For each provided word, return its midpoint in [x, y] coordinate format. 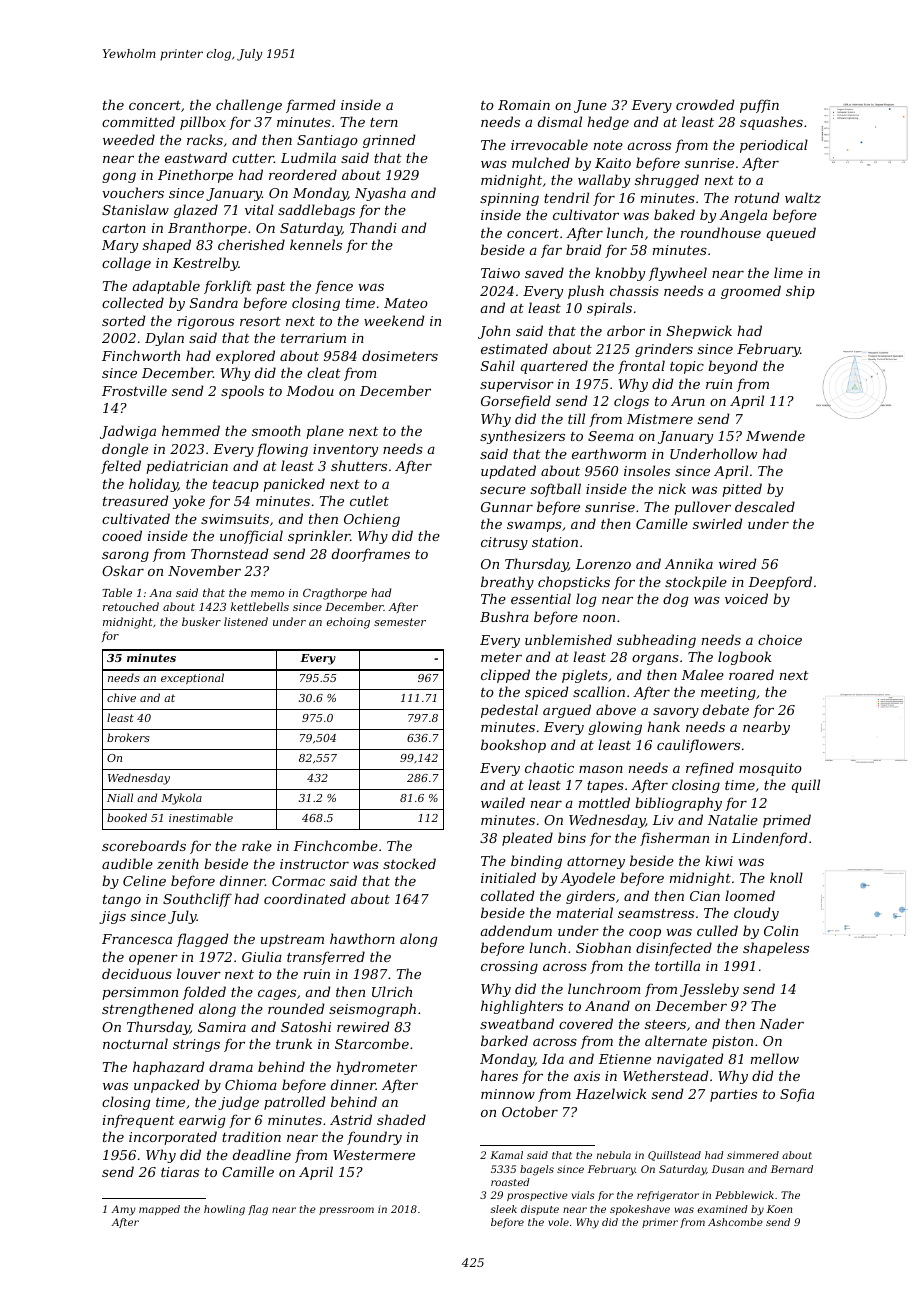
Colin [781, 930]
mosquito [770, 769]
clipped [505, 676]
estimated [514, 348]
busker [201, 621]
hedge [608, 123]
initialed [508, 877]
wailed [503, 802]
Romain [524, 105]
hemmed [191, 430]
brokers [128, 737]
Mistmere [660, 419]
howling [224, 1210]
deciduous [137, 973]
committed [138, 121]
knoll [786, 877]
